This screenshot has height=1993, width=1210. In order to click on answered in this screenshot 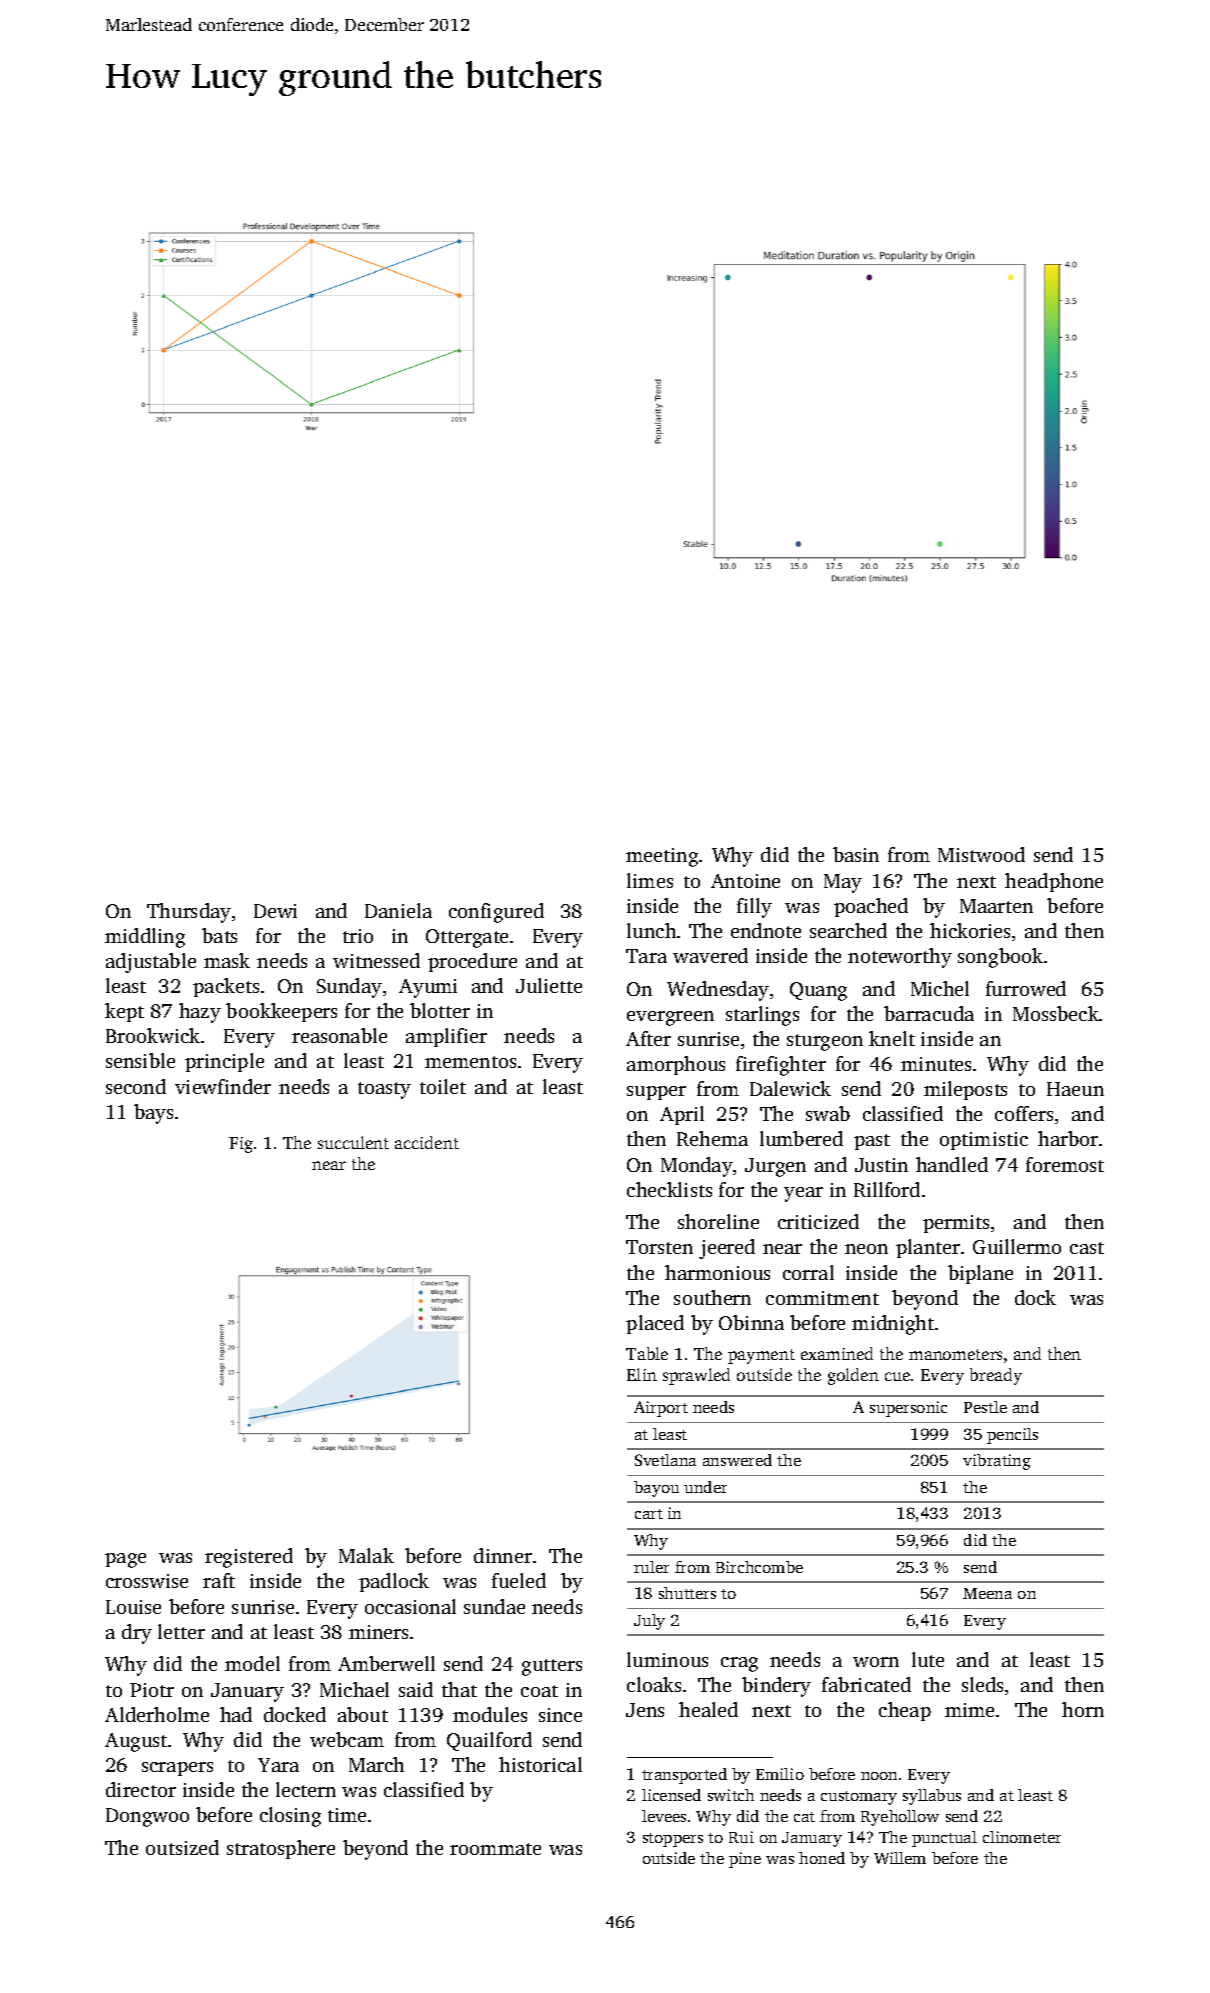, I will do `click(737, 1460)`.
